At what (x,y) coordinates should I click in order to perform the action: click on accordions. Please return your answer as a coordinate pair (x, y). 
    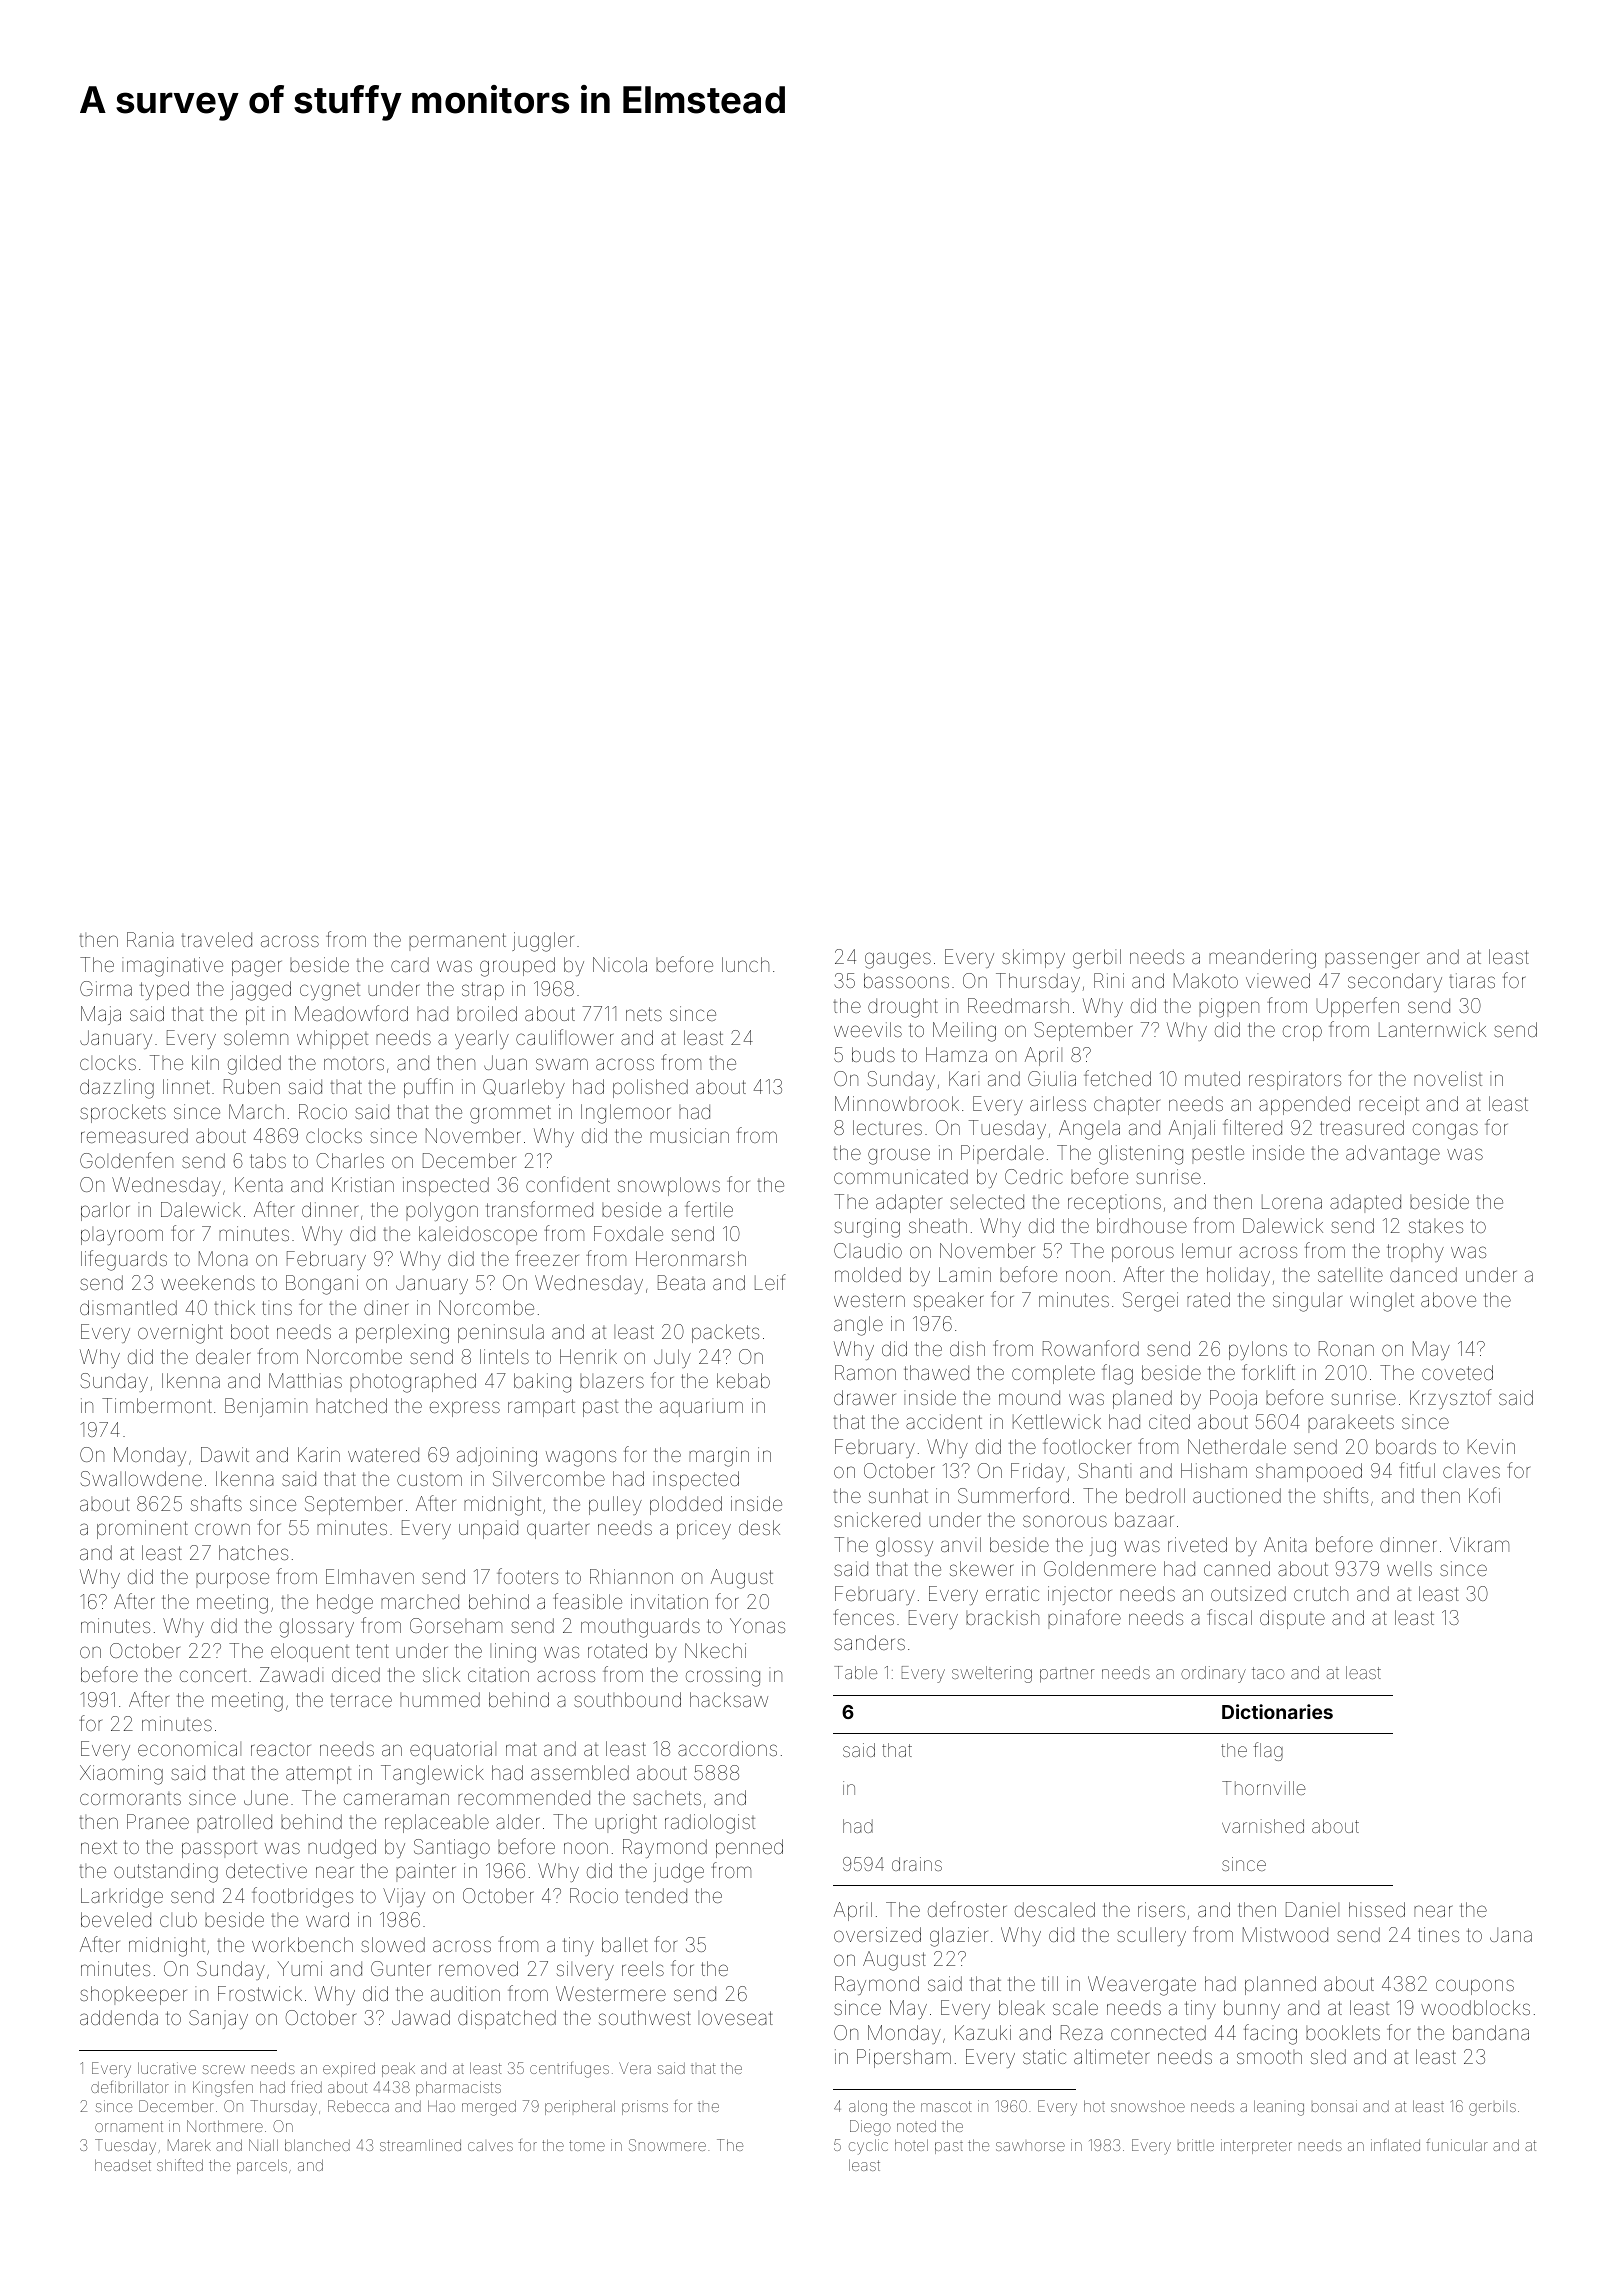
    Looking at the image, I should click on (727, 1748).
